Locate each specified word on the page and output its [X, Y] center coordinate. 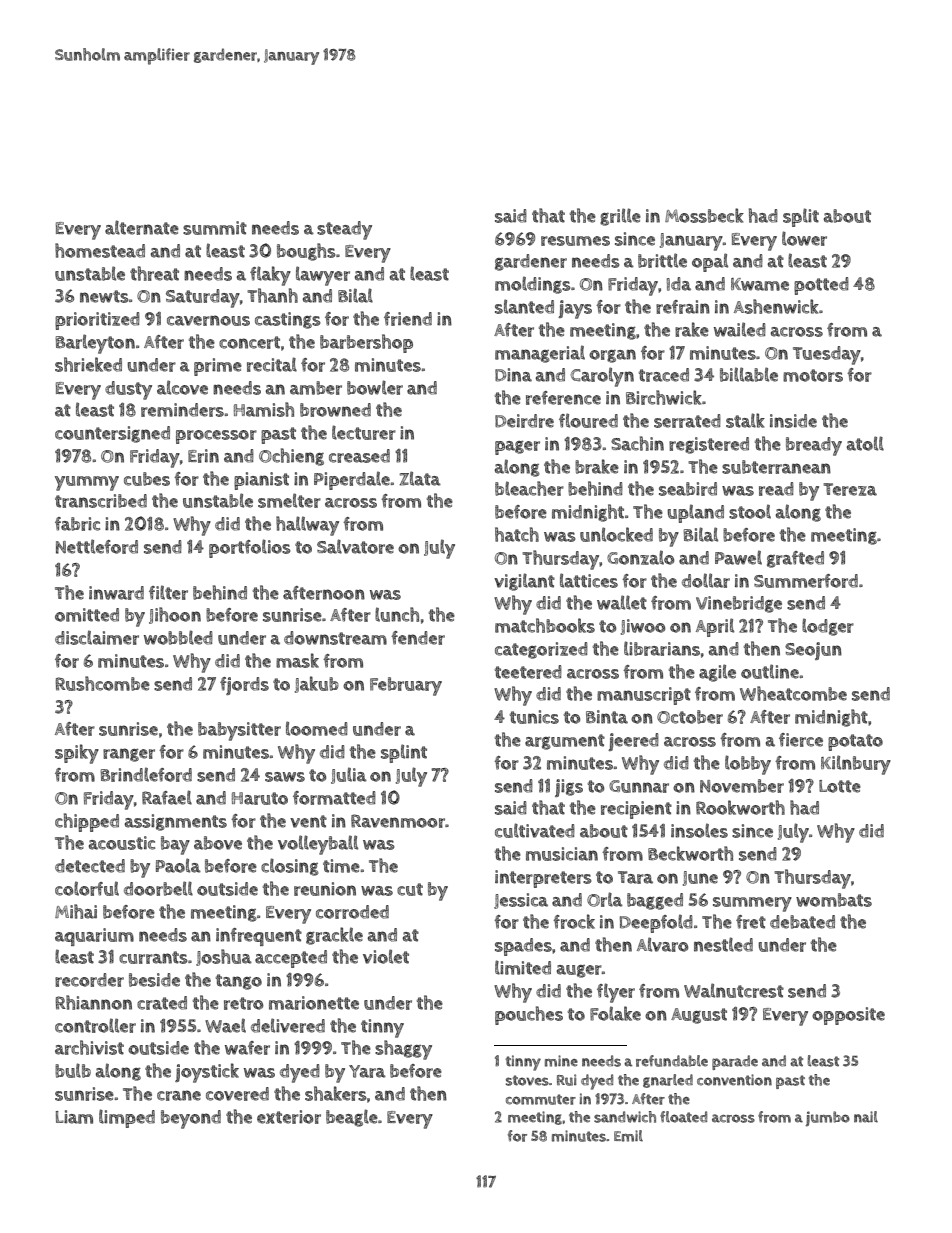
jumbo [828, 1119]
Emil [628, 1136]
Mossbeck [704, 215]
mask [297, 660]
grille [620, 217]
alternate [142, 227]
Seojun [813, 651]
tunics [534, 717]
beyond [191, 1119]
